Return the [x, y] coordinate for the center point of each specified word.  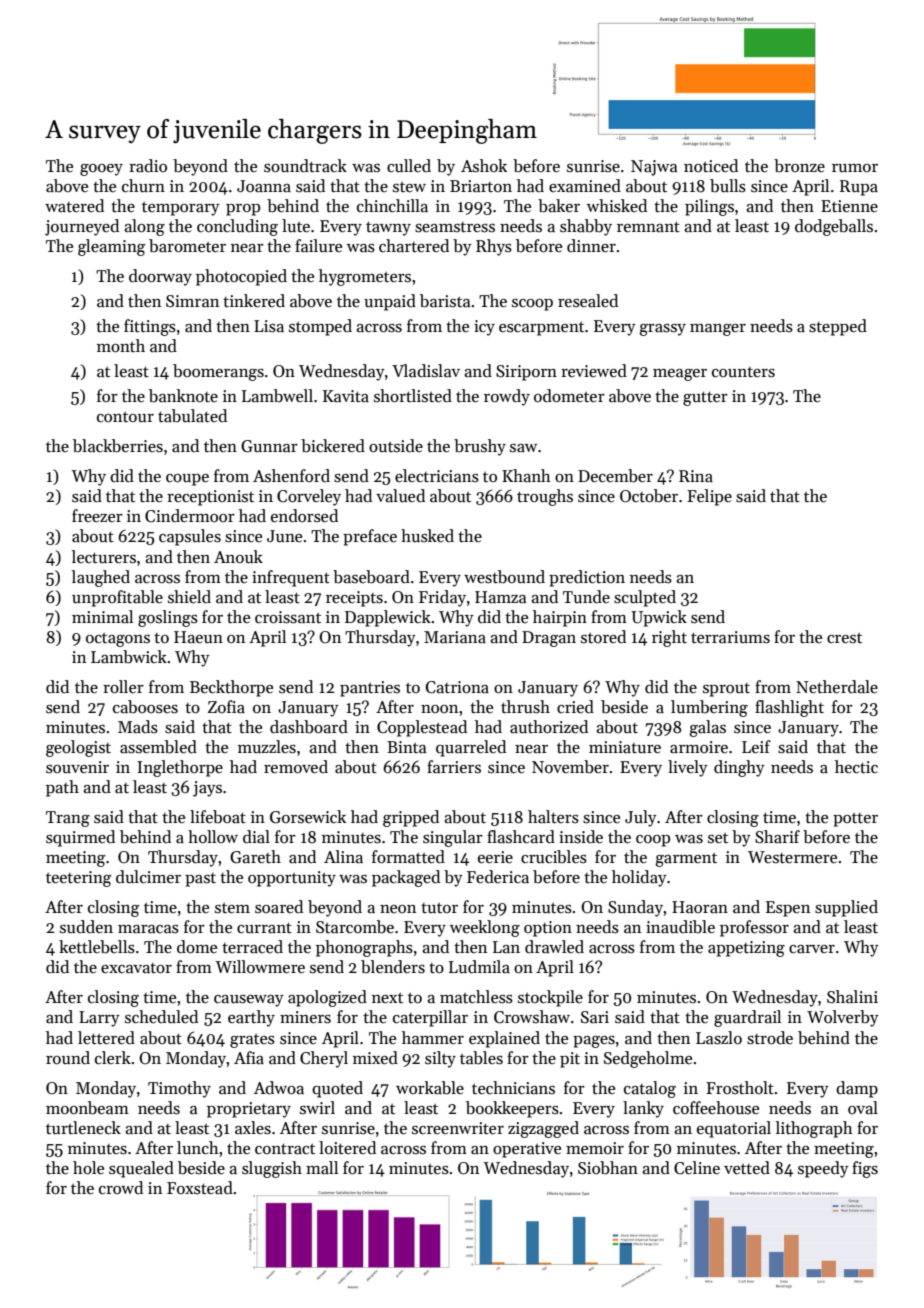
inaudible [680, 927]
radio [148, 165]
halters [553, 817]
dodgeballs [834, 227]
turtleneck [83, 1128]
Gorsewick [308, 817]
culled [409, 165]
